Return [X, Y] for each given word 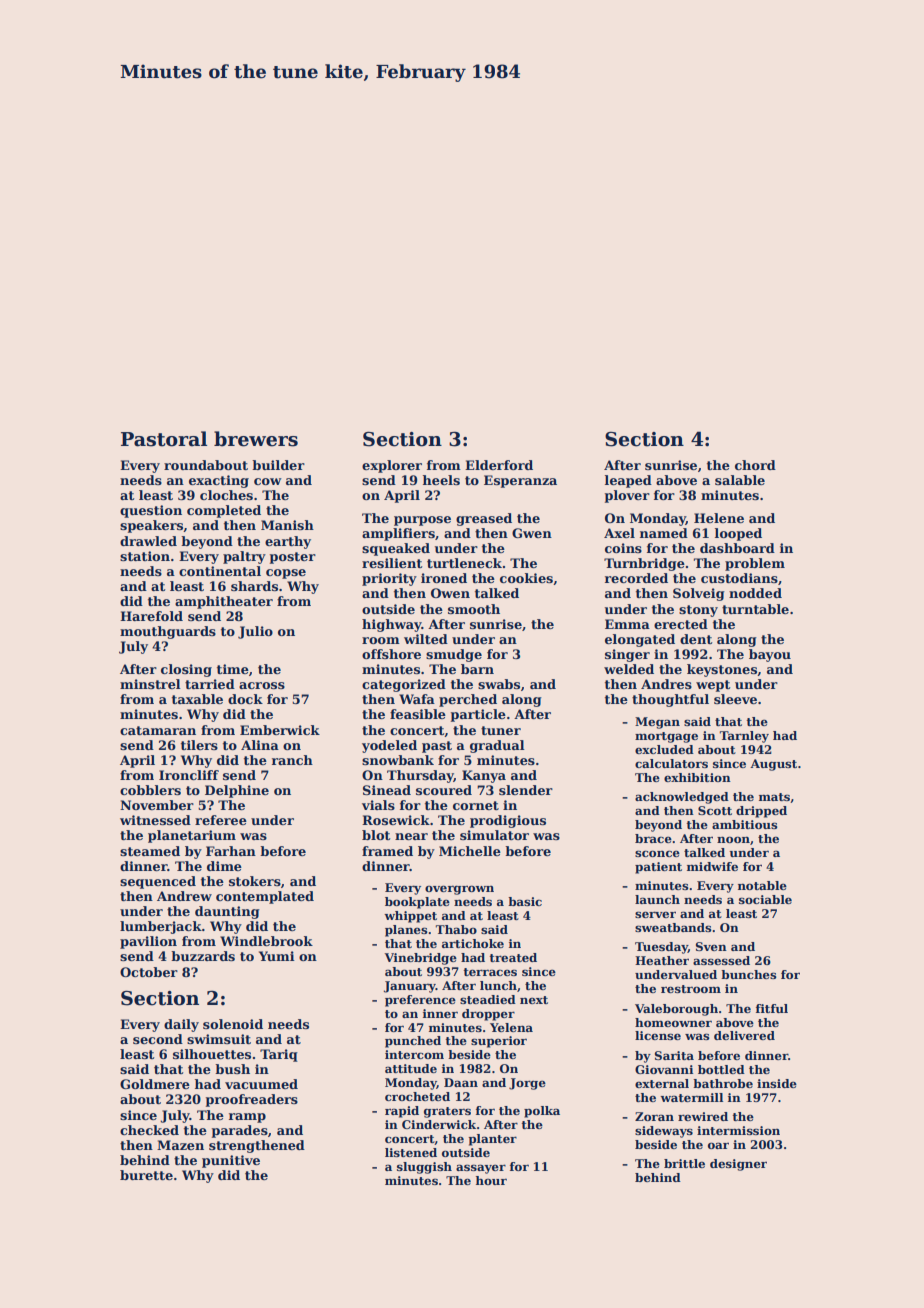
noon [733, 839]
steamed [150, 851]
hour [491, 1180]
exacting [219, 481]
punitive [231, 1161]
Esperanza [520, 481]
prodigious [508, 821]
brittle [684, 1163]
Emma [627, 624]
